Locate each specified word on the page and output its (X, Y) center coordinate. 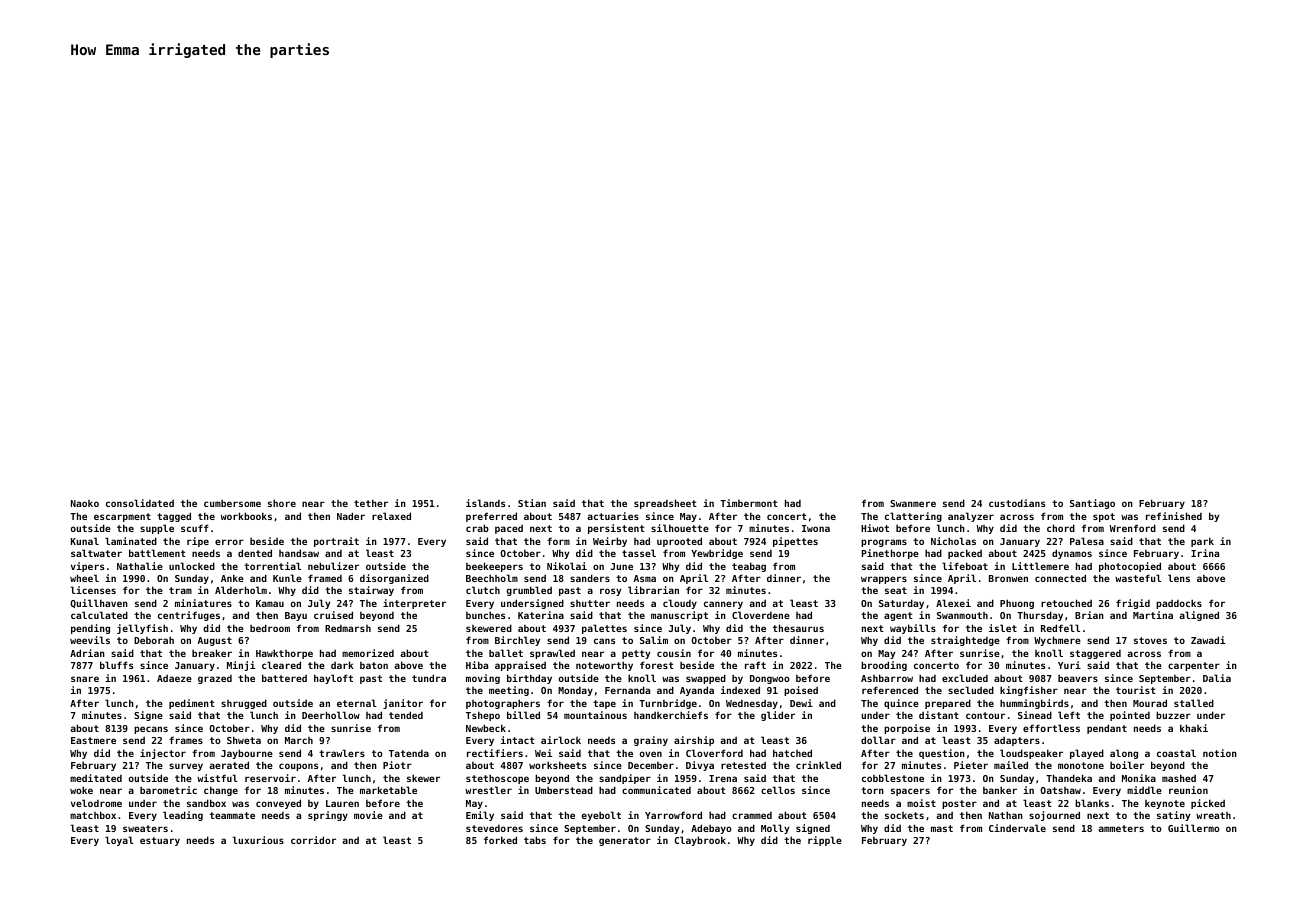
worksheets (557, 765)
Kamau (270, 603)
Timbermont (749, 503)
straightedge (965, 641)
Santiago (1092, 504)
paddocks (1179, 604)
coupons (298, 767)
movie (368, 815)
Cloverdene (761, 615)
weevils (90, 640)
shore (282, 503)
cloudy (680, 604)
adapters (1017, 741)
